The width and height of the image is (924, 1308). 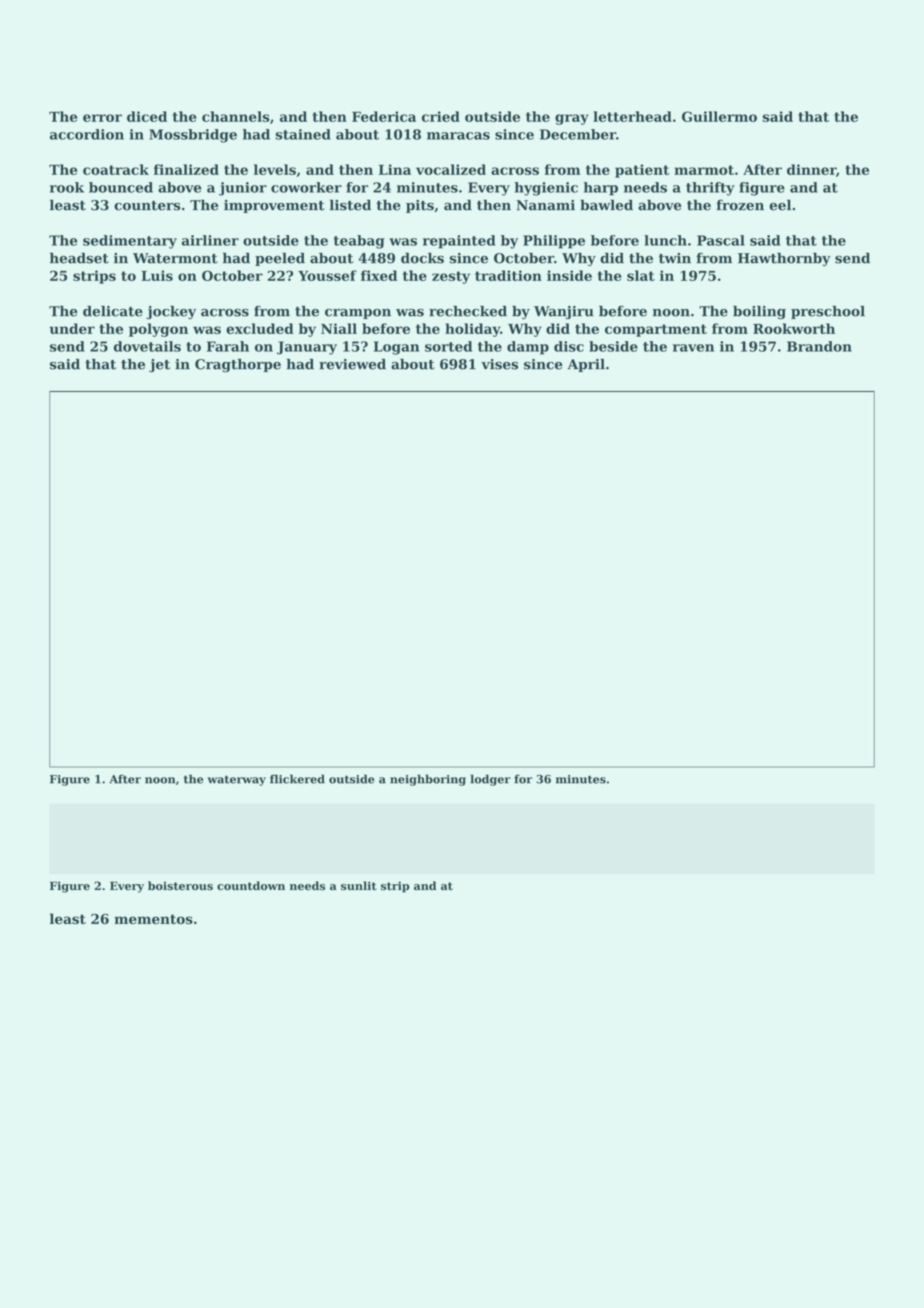 What do you see at coordinates (499, 364) in the image?
I see `vises` at bounding box center [499, 364].
